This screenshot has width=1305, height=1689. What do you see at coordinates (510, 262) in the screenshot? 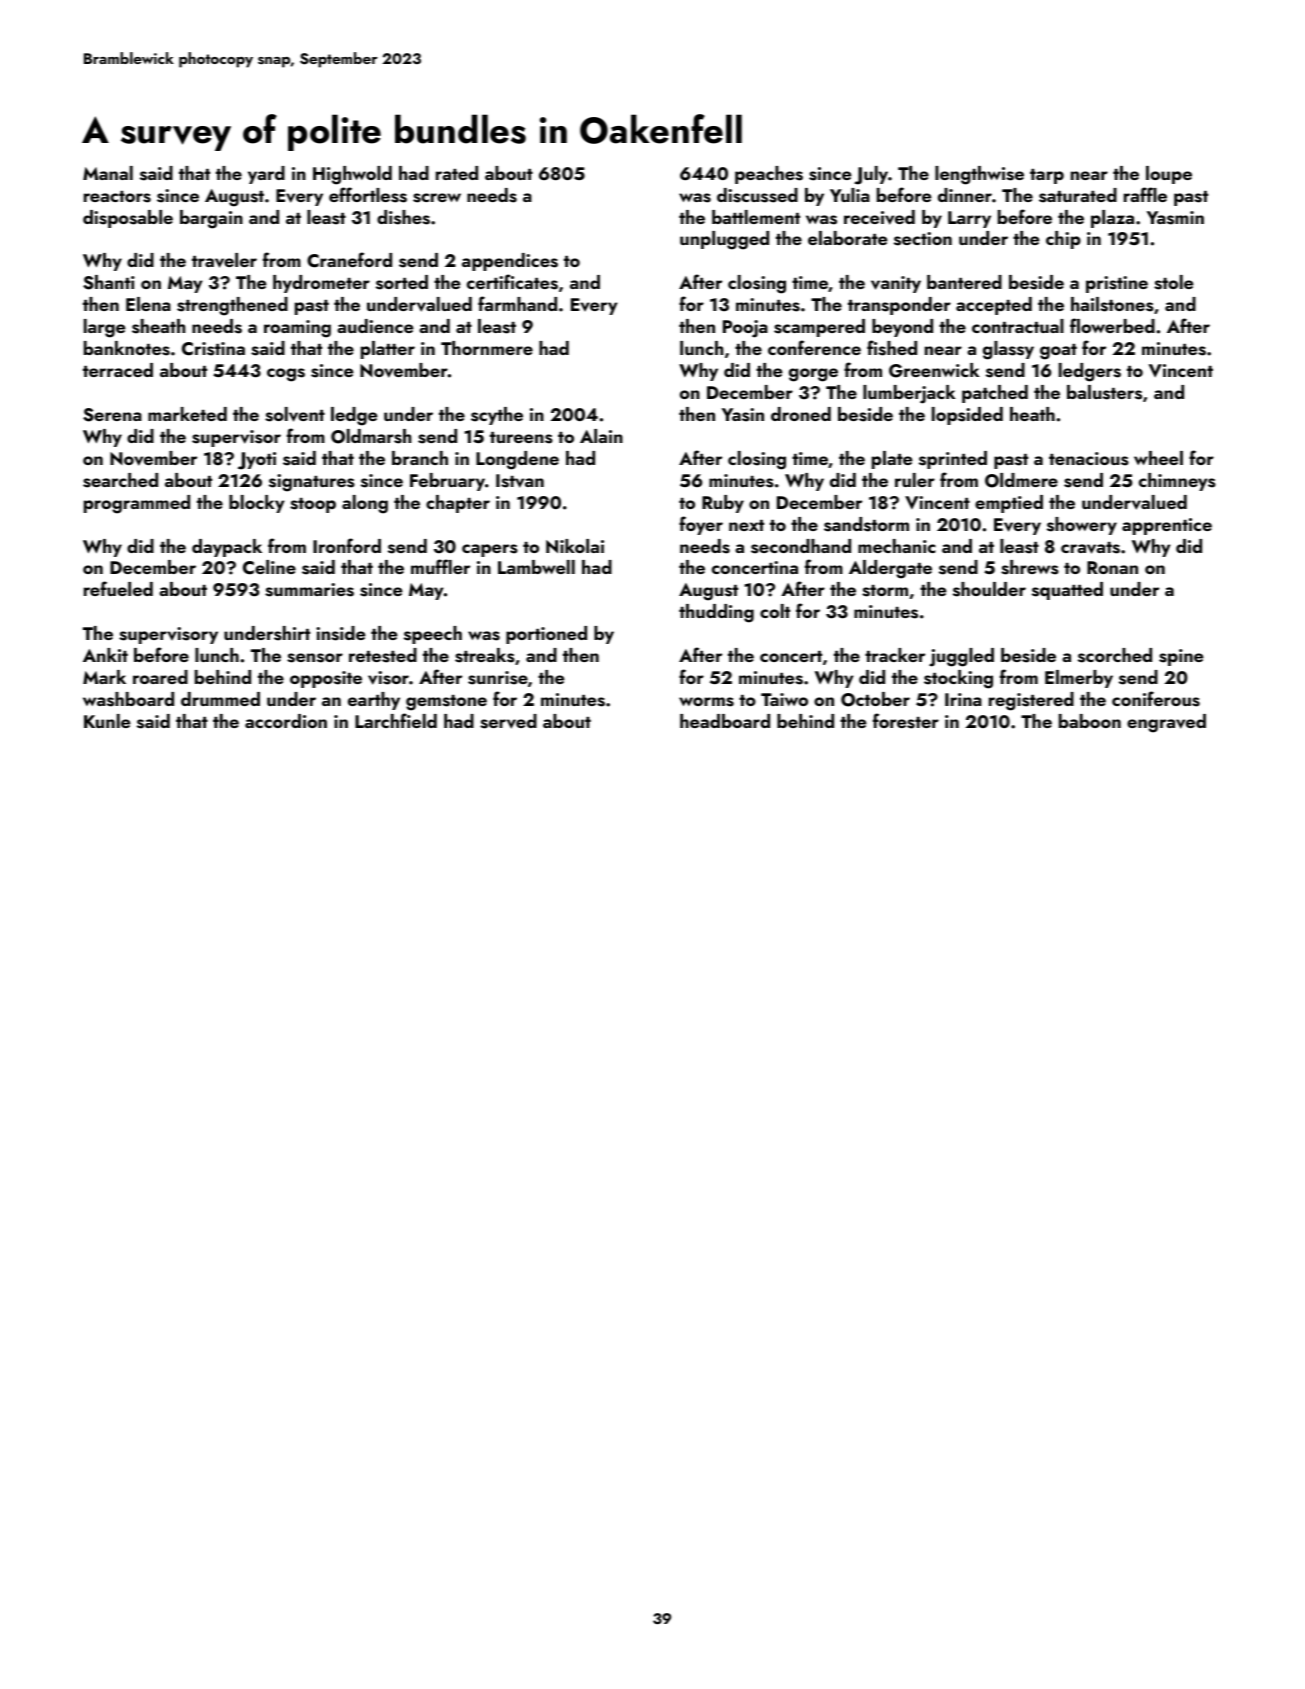
I see `appendices` at bounding box center [510, 262].
